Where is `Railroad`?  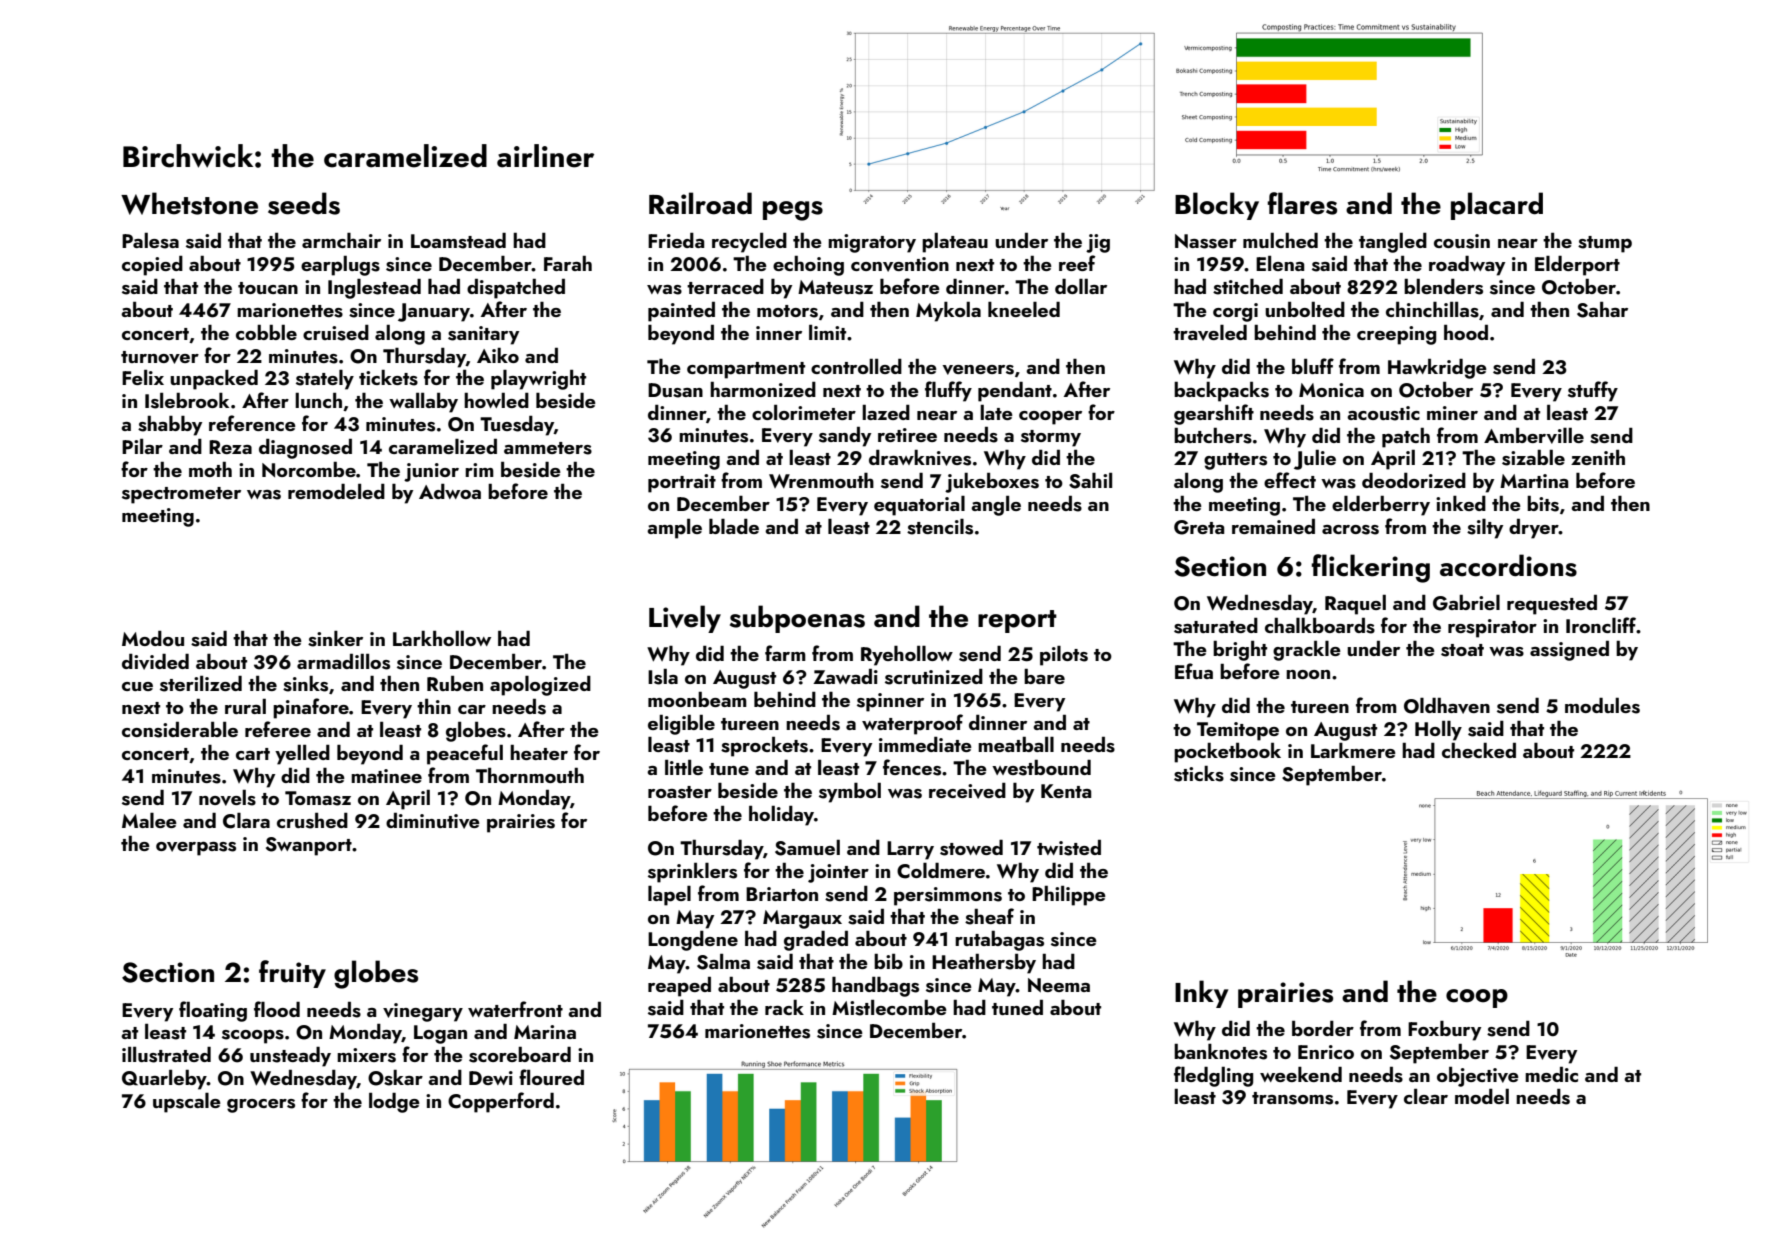
Railroad is located at coordinates (700, 203).
